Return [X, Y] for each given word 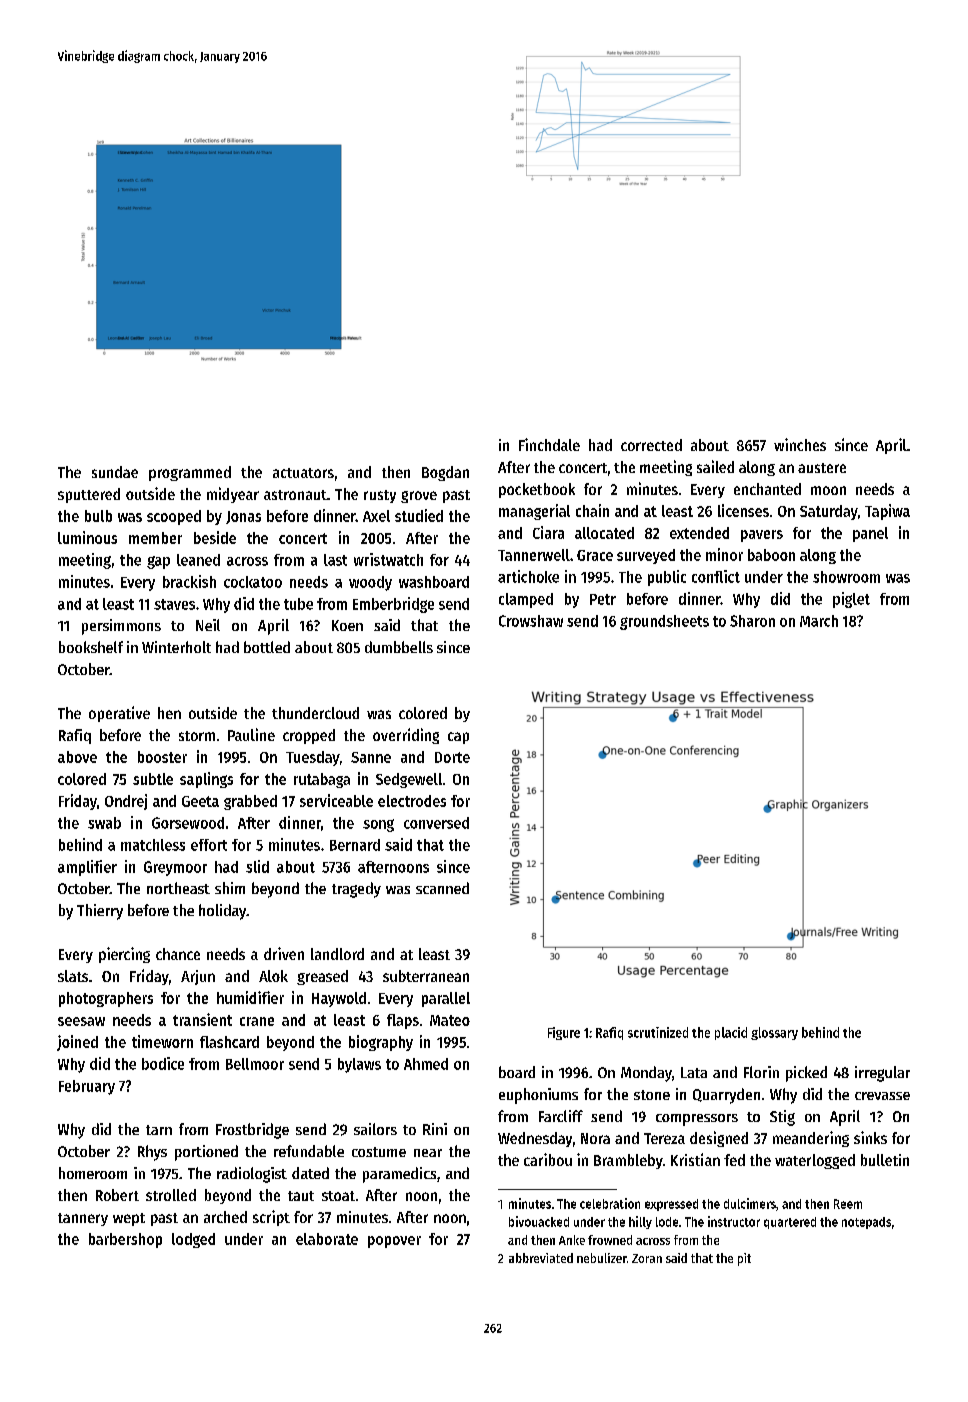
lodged [193, 1240]
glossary [774, 1033]
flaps [403, 1021]
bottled [267, 647]
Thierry [100, 912]
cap [458, 738]
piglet [851, 600]
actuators [303, 473]
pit [744, 1259]
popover [394, 1242]
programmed [190, 473]
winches [800, 444]
